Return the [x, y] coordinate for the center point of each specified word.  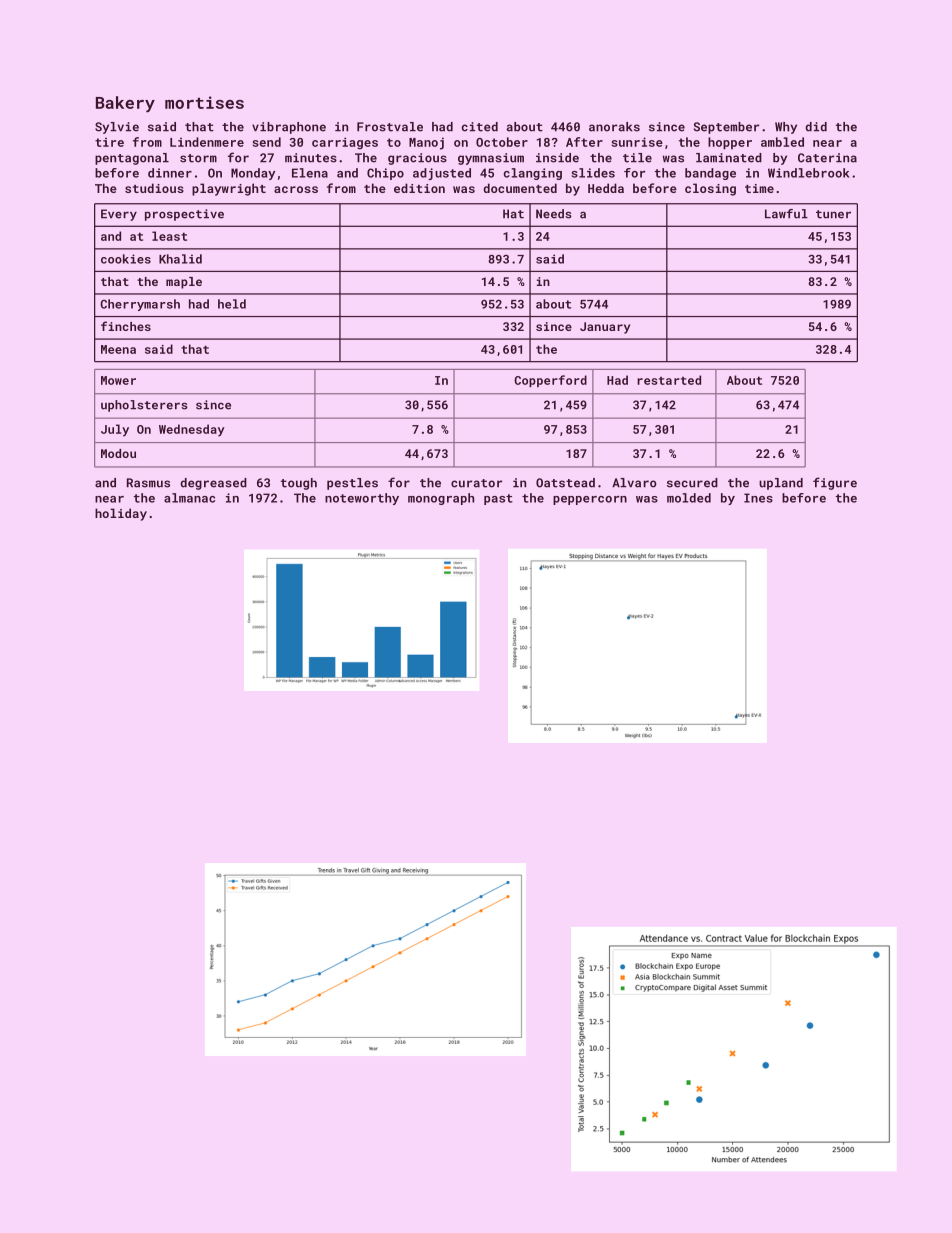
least [169, 236]
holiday [121, 514]
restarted [669, 380]
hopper [730, 143]
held [232, 304]
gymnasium [491, 159]
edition [419, 188]
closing [710, 189]
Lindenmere [207, 142]
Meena [118, 349]
